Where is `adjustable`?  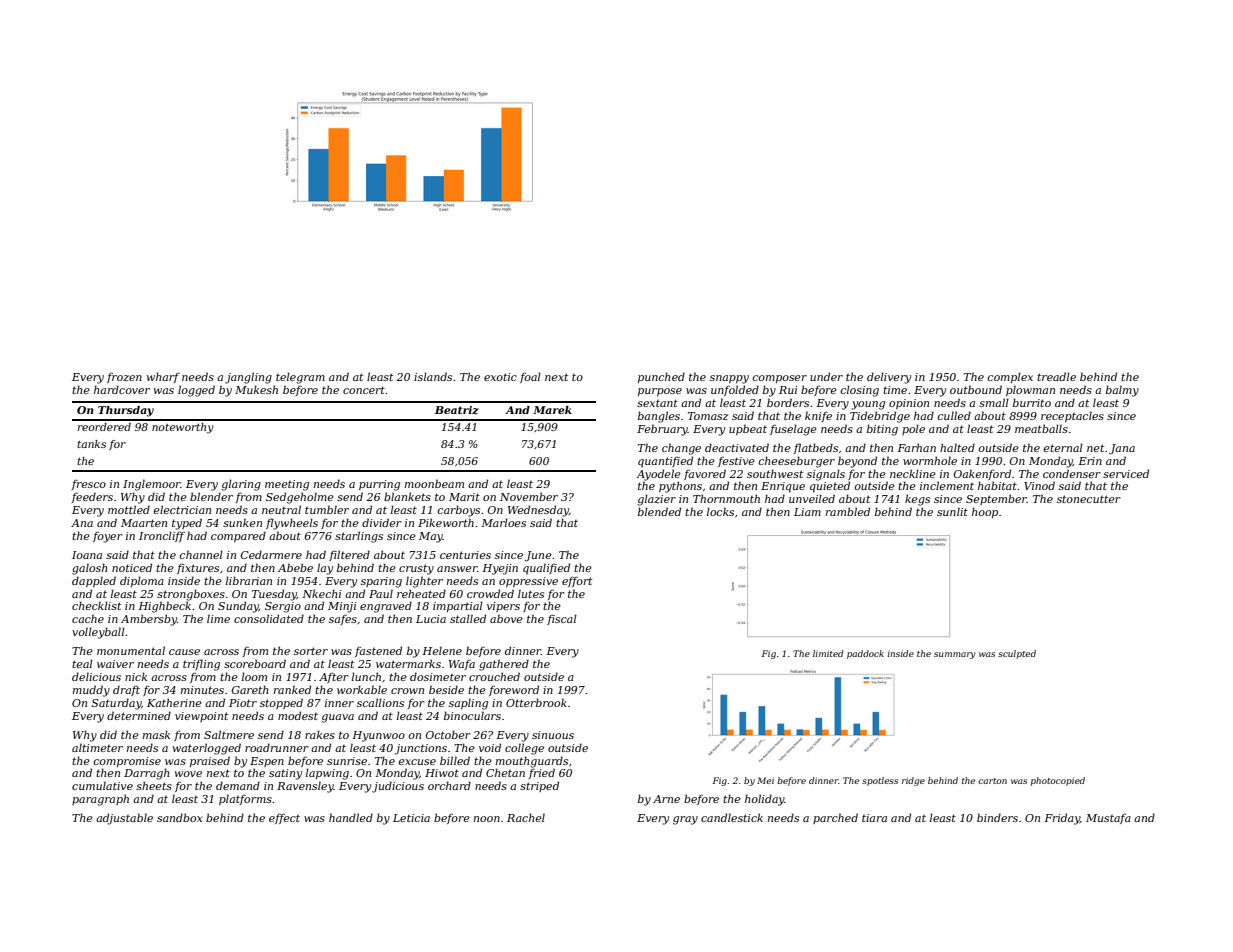 adjustable is located at coordinates (124, 819).
